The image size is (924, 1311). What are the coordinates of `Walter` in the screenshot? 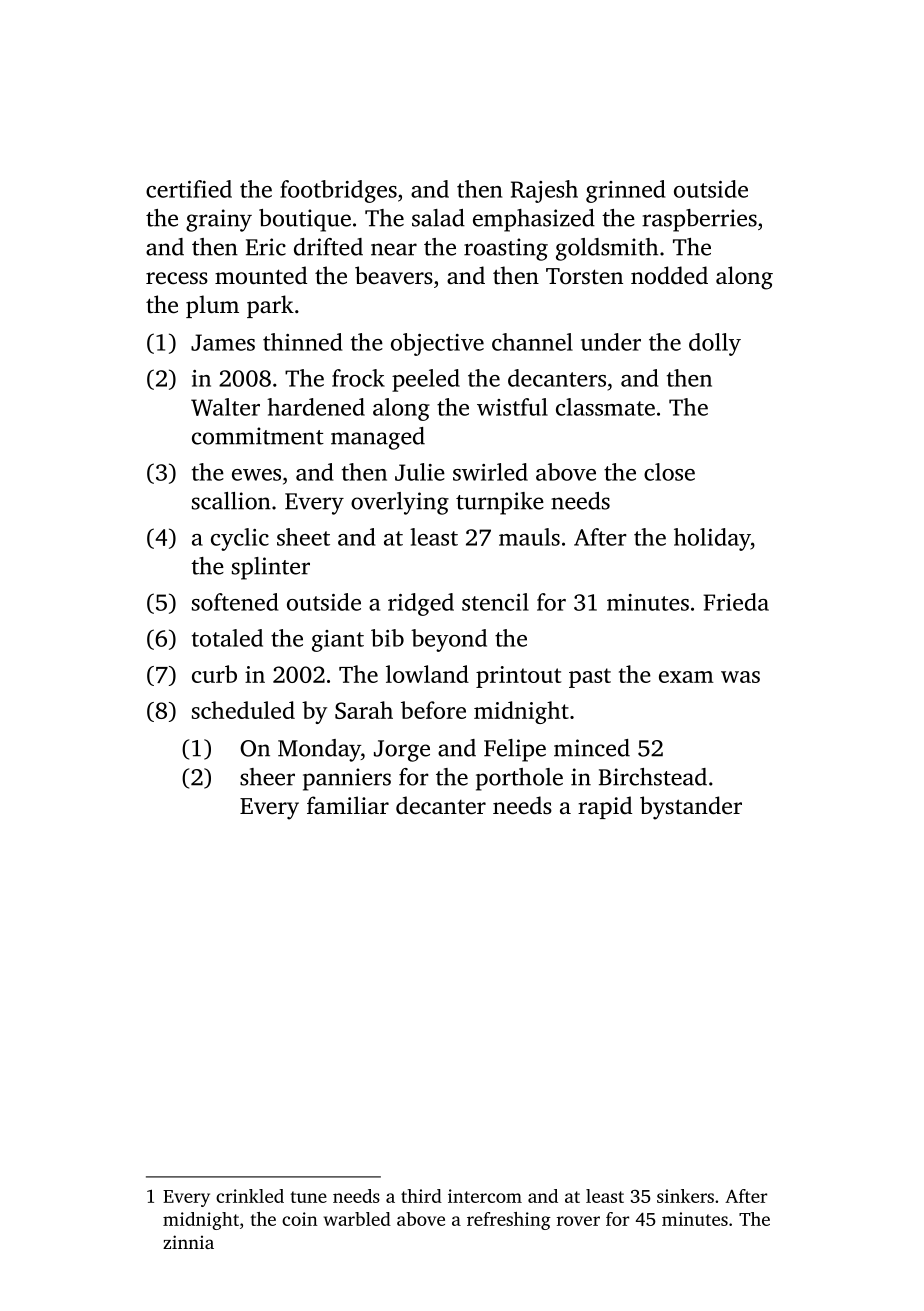 It's located at (225, 407).
